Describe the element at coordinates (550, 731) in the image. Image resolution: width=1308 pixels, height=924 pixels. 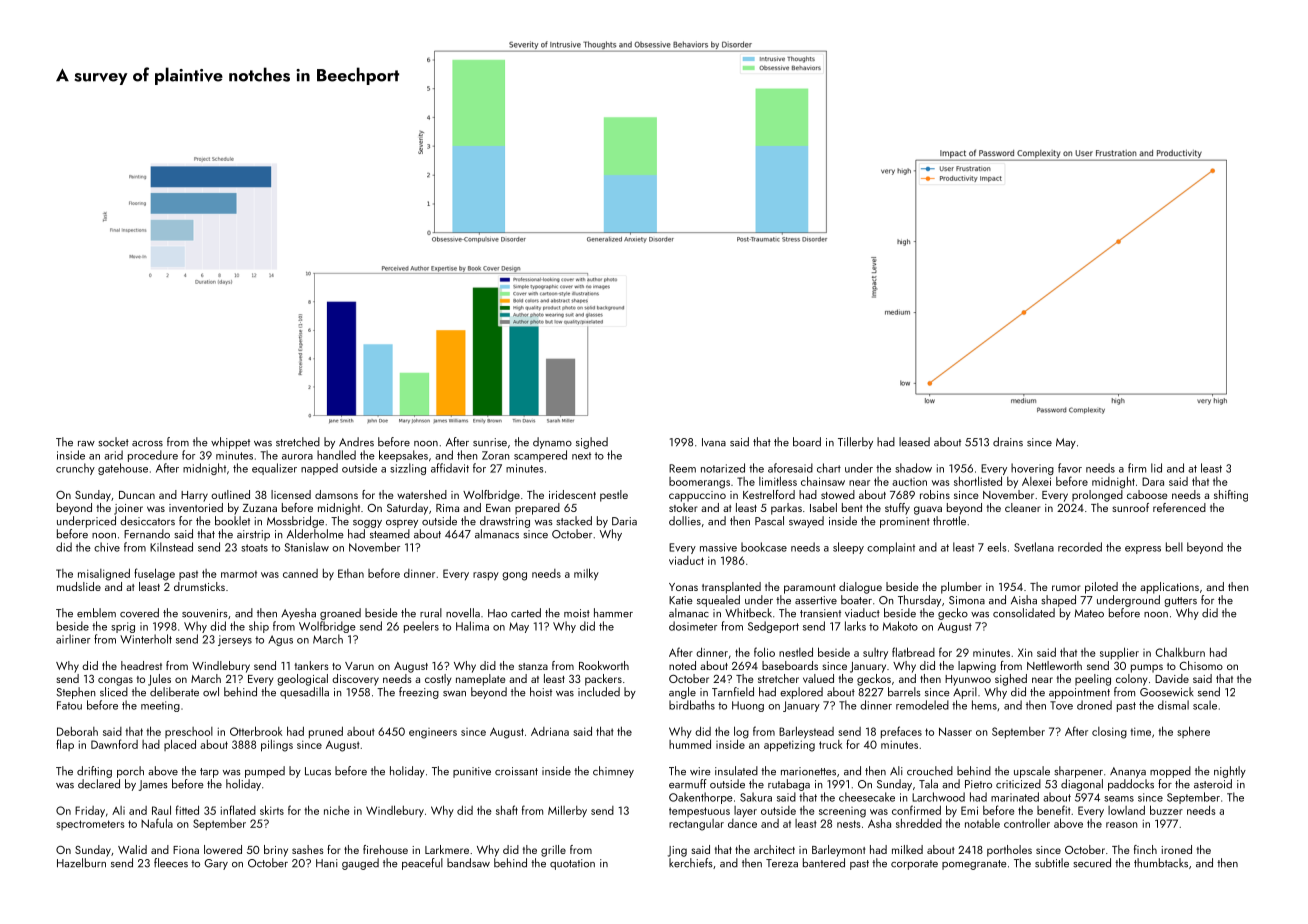
I see `Adriana` at that location.
